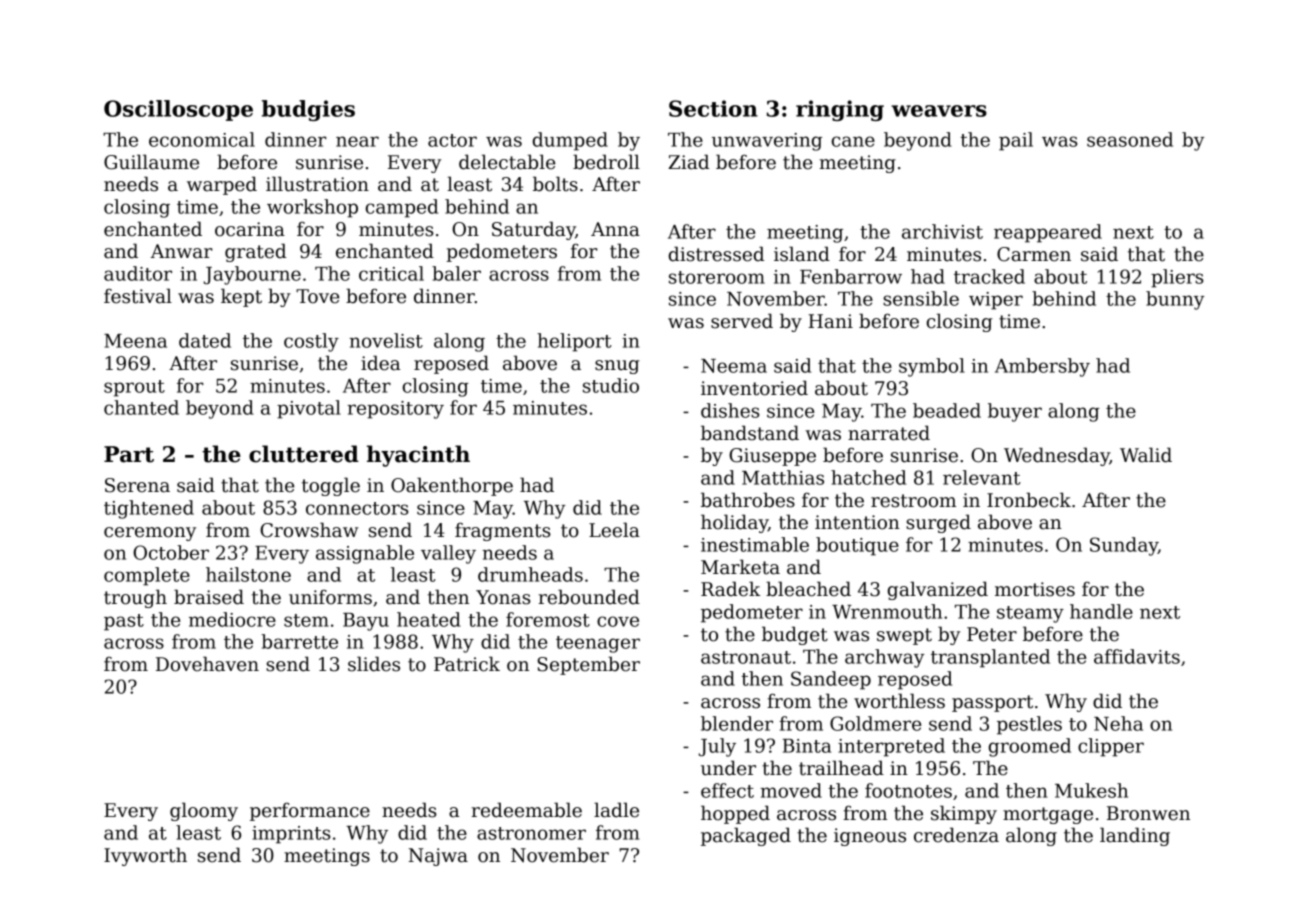 The width and height of the screenshot is (1308, 924). What do you see at coordinates (614, 530) in the screenshot?
I see `Leela` at bounding box center [614, 530].
